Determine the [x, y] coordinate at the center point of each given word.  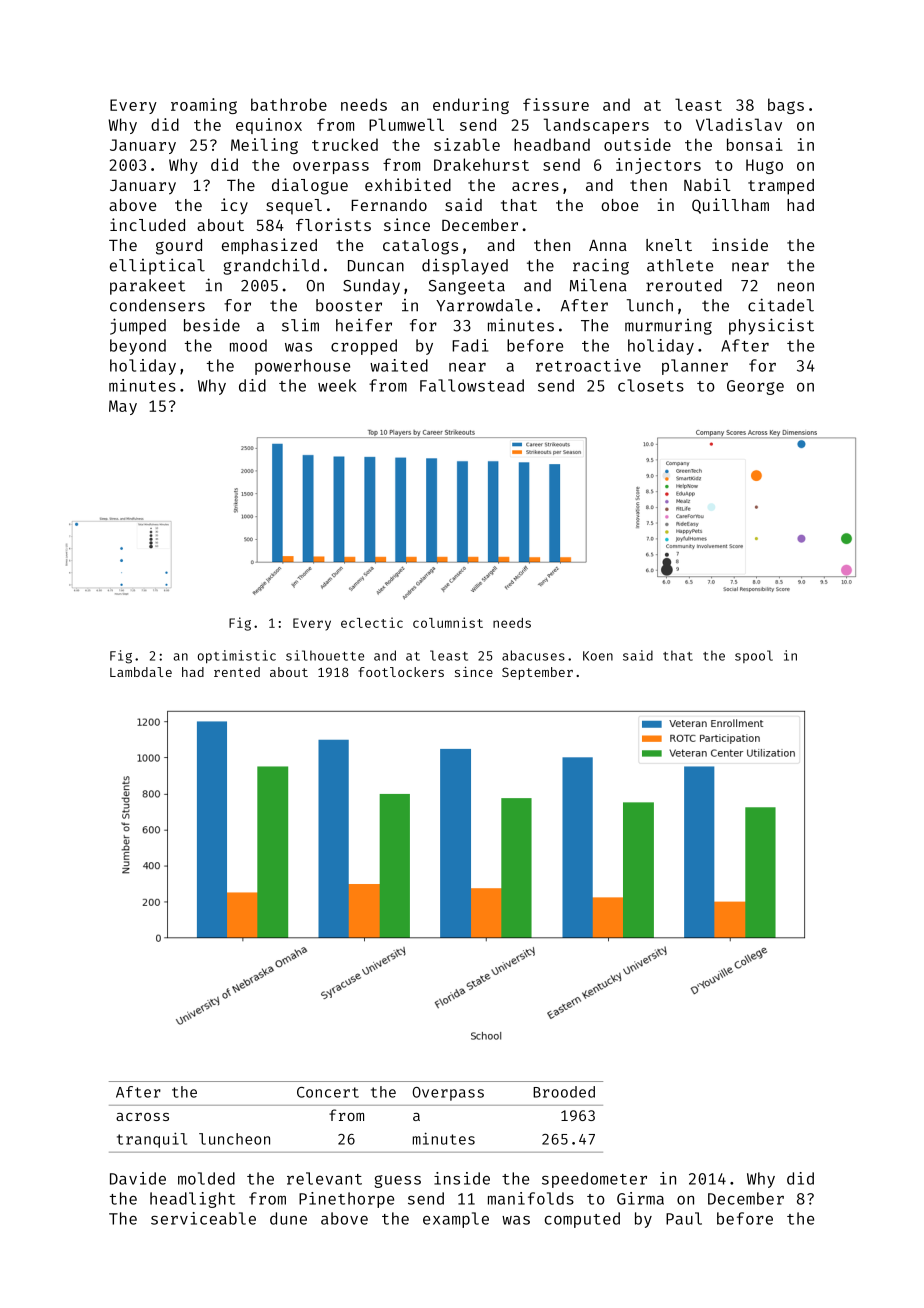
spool [754, 656]
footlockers [401, 672]
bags [786, 106]
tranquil [152, 1140]
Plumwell [406, 124]
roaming [204, 106]
